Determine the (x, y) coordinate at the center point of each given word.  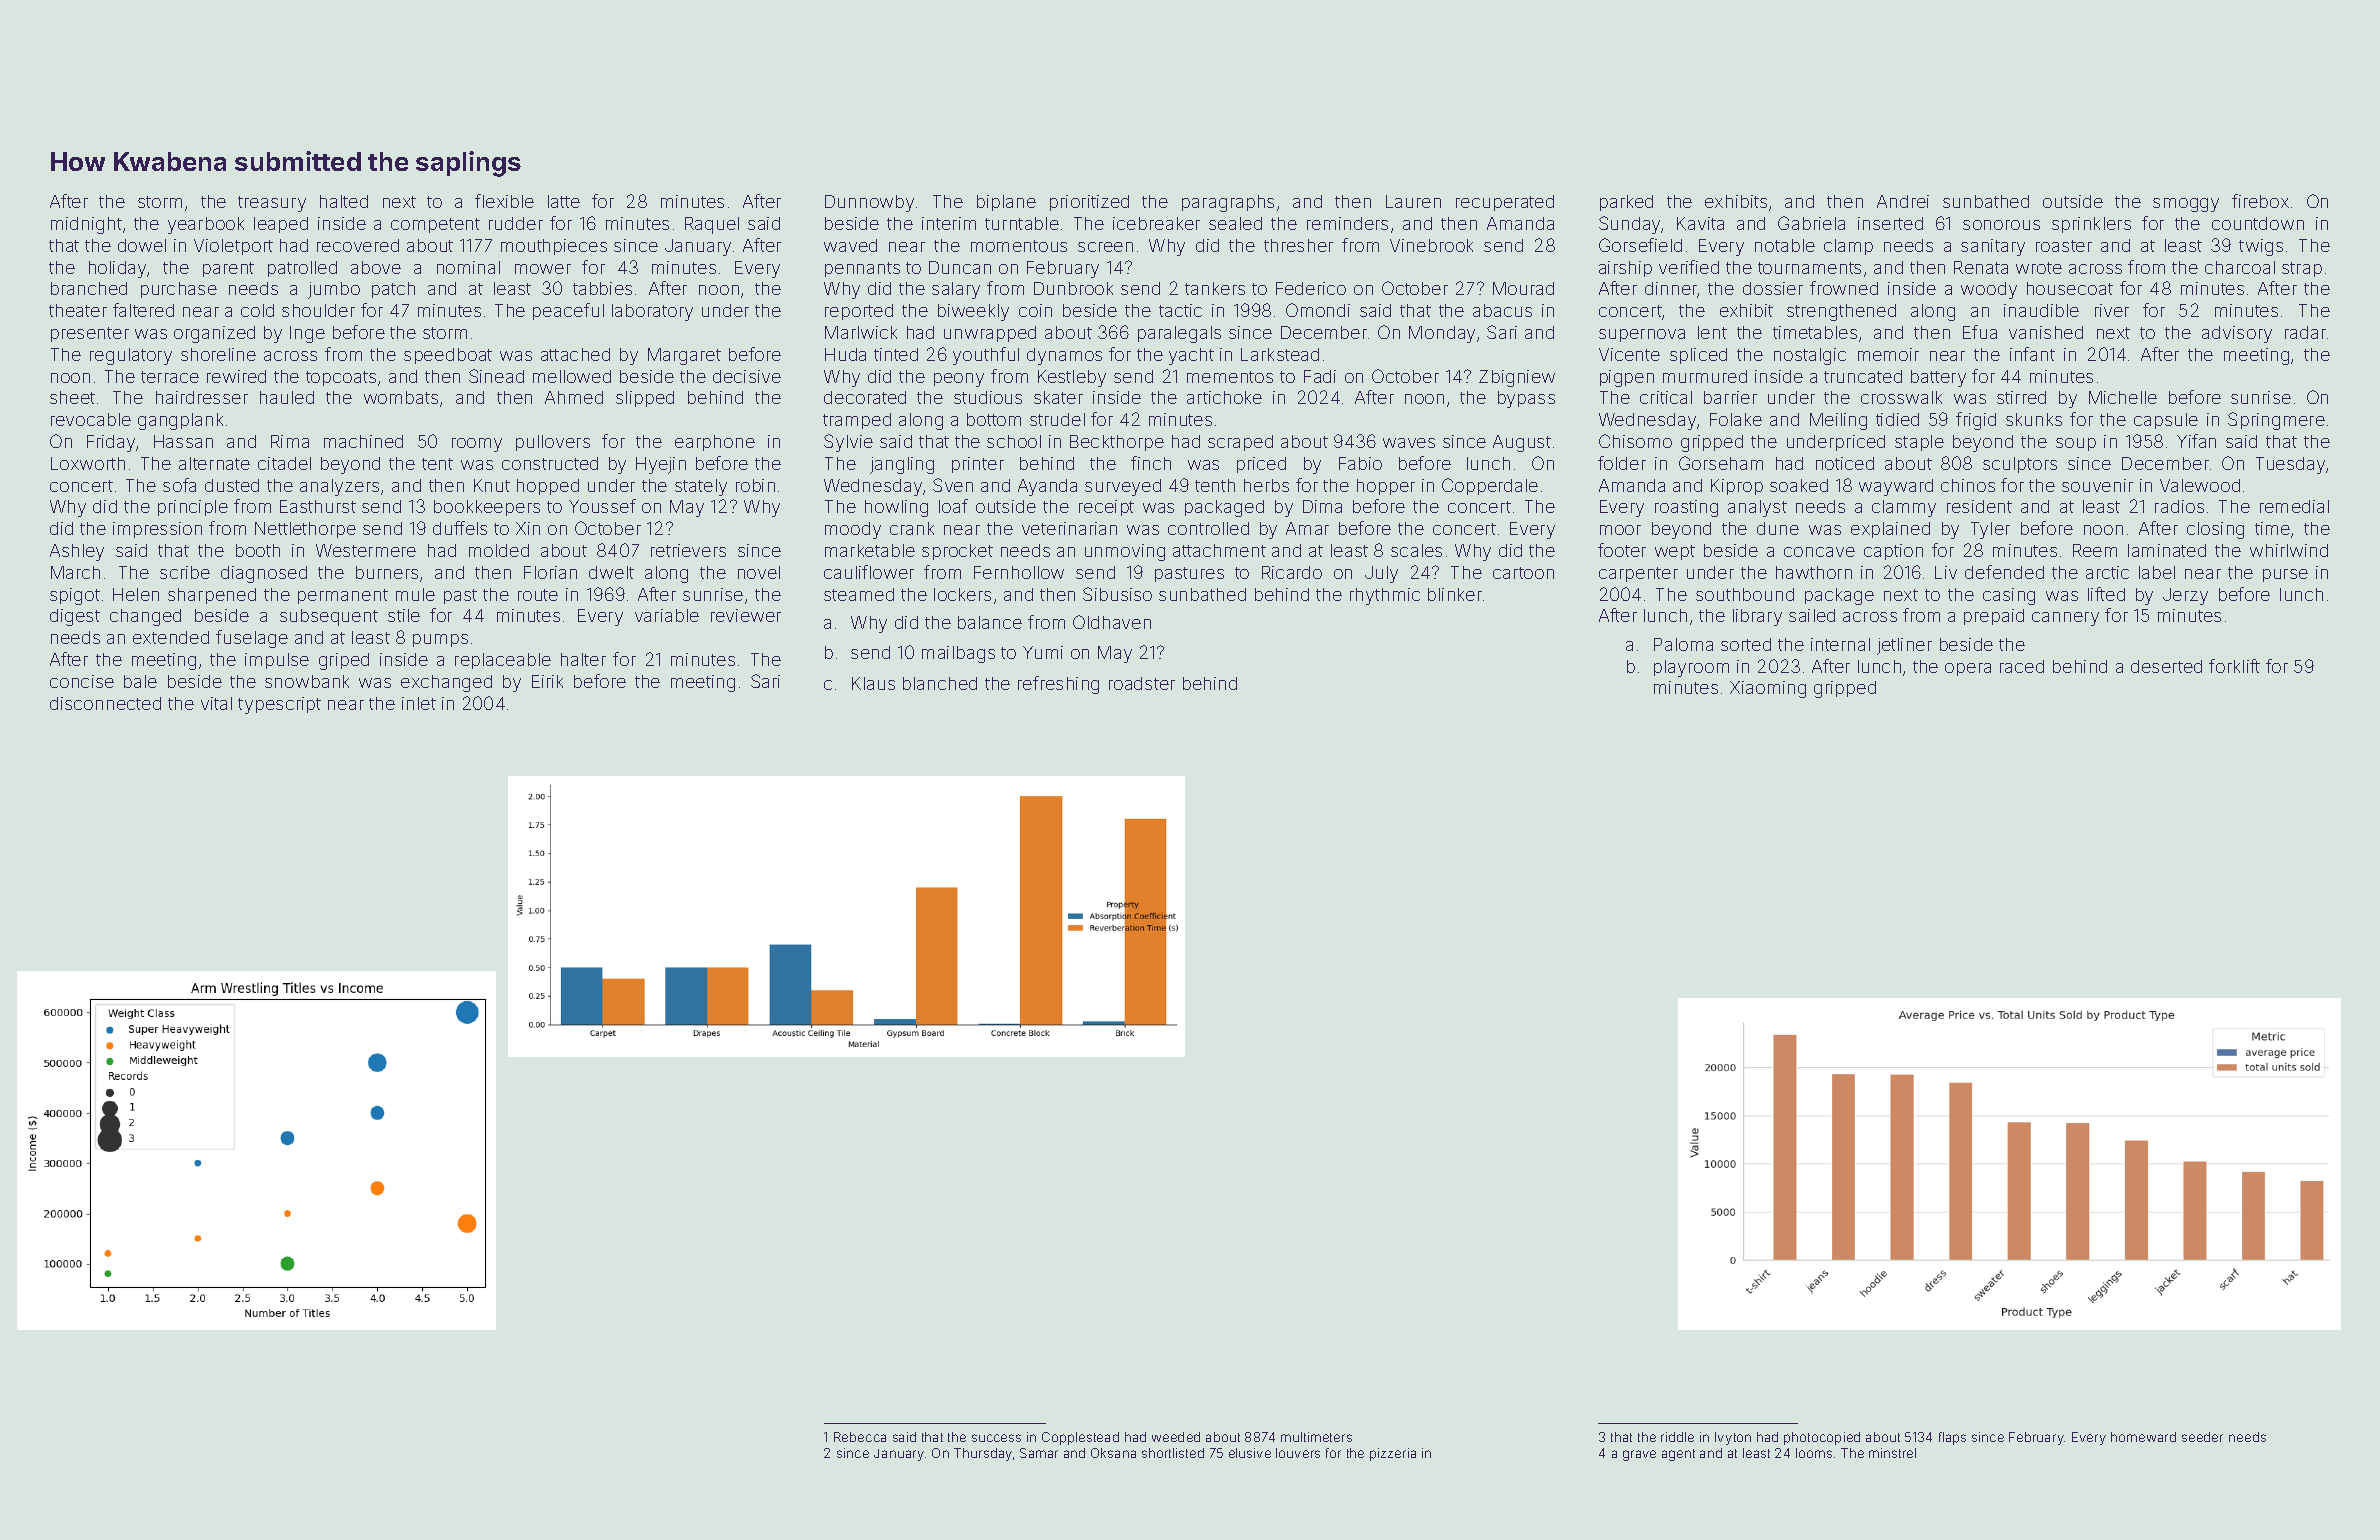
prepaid (1994, 617)
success (996, 1438)
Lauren (1413, 201)
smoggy (2186, 205)
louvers (1298, 1453)
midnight (86, 225)
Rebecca (860, 1437)
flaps (1952, 1438)
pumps (440, 640)
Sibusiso (1117, 594)
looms (1814, 1453)
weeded (1176, 1437)
